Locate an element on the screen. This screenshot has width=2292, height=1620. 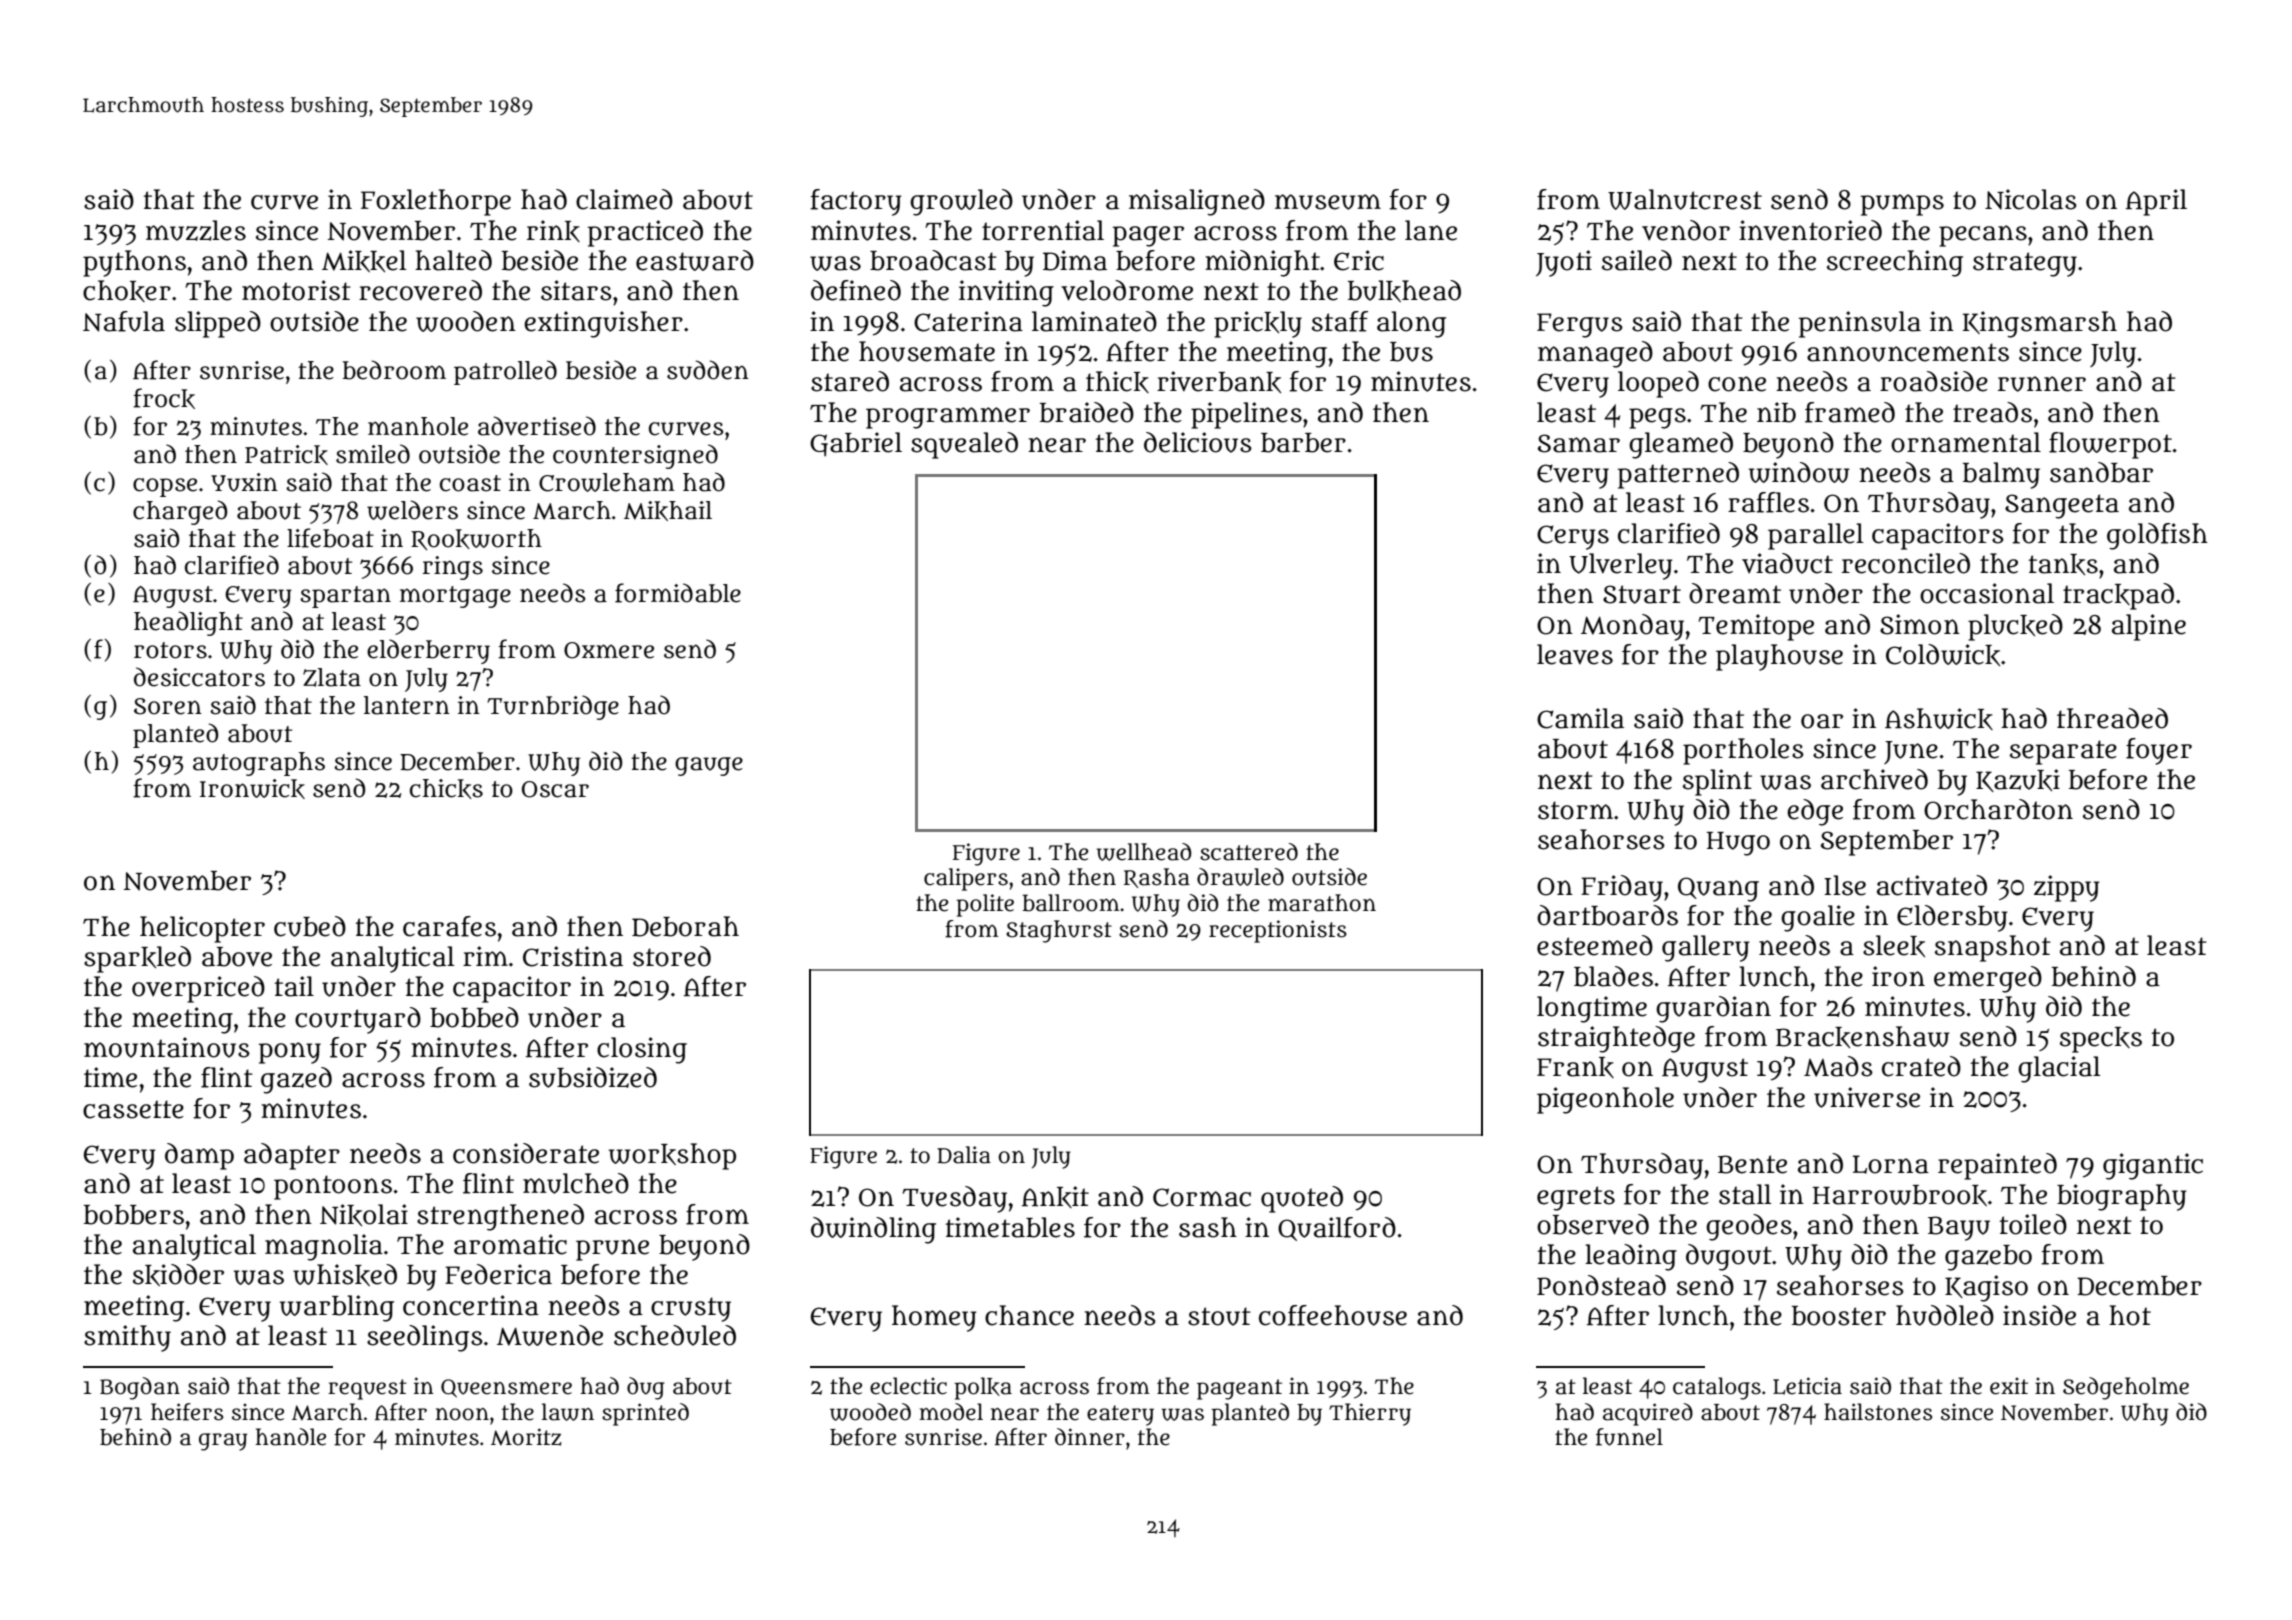
lane is located at coordinates (1431, 230).
